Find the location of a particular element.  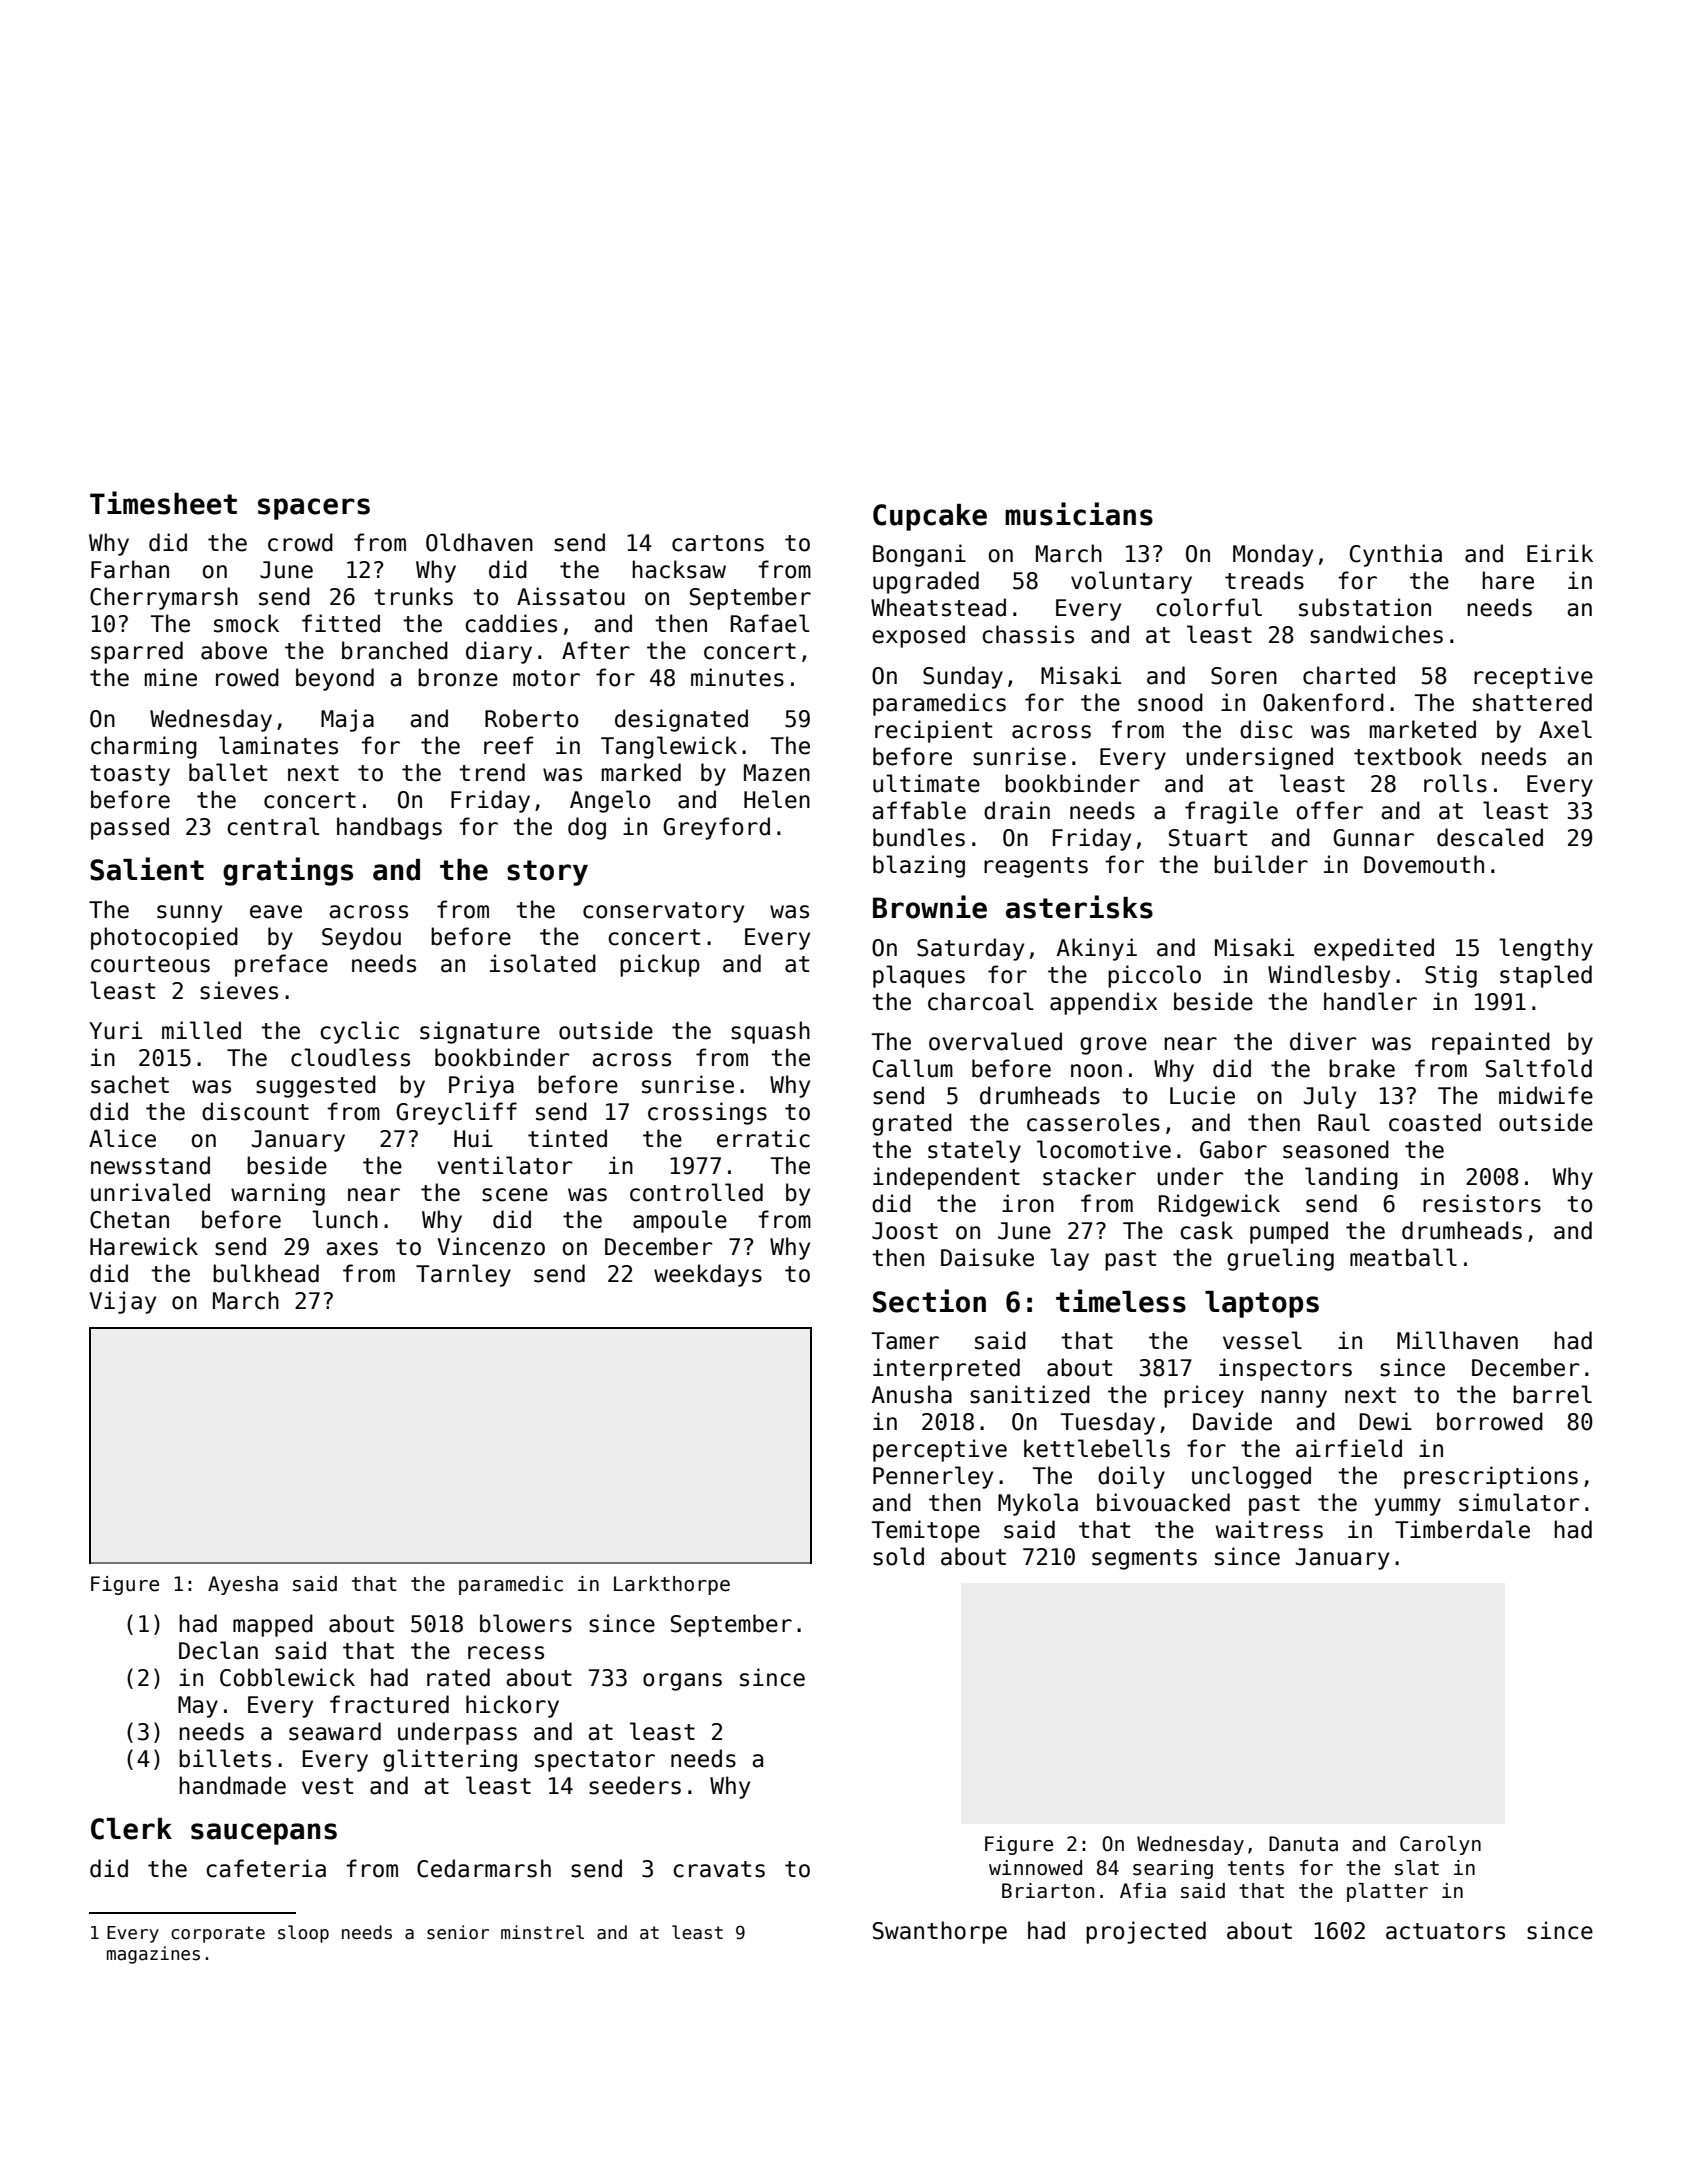

Cynthia is located at coordinates (1396, 555).
